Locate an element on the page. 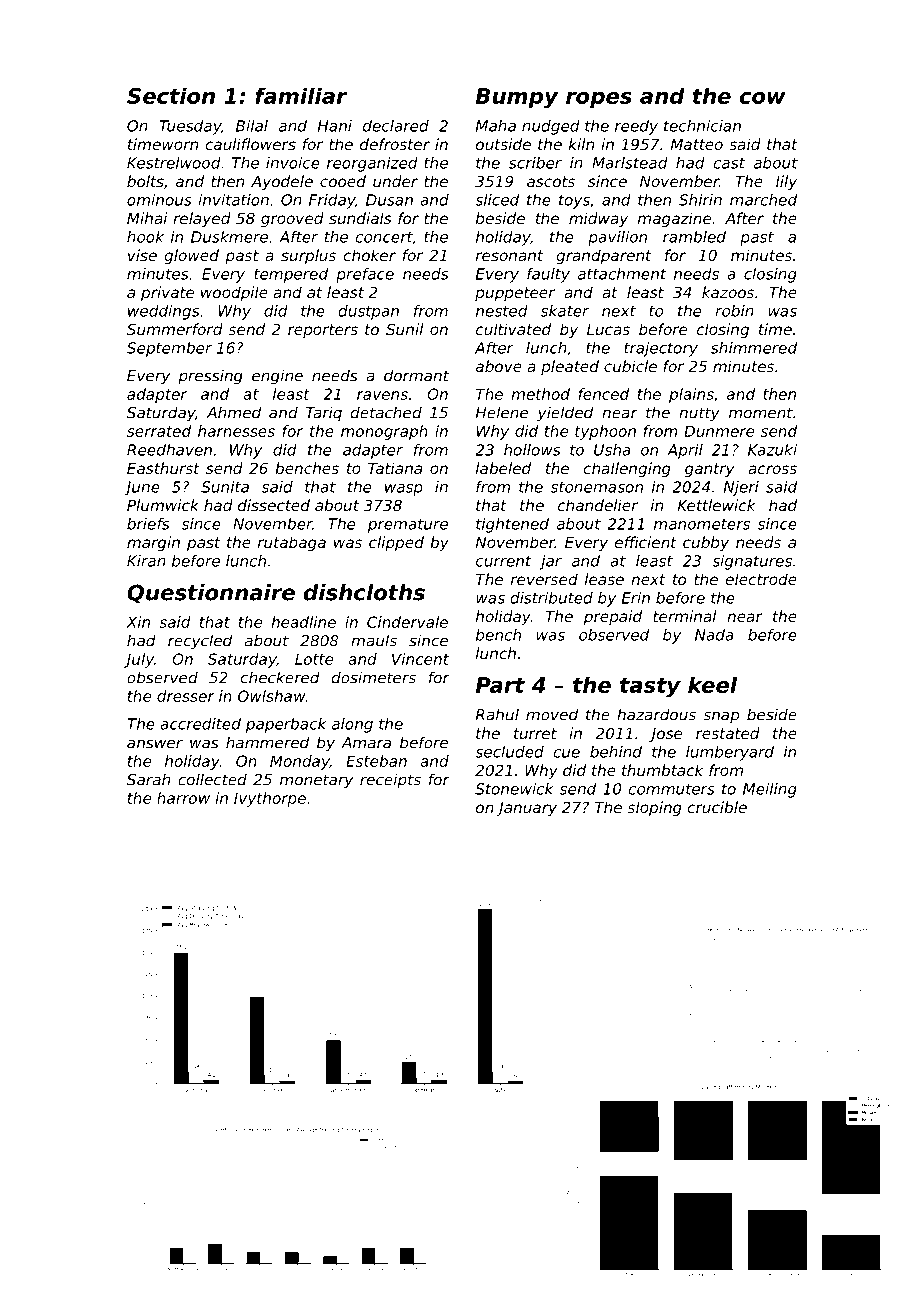 The height and width of the document is (1314, 924). cow is located at coordinates (763, 98).
